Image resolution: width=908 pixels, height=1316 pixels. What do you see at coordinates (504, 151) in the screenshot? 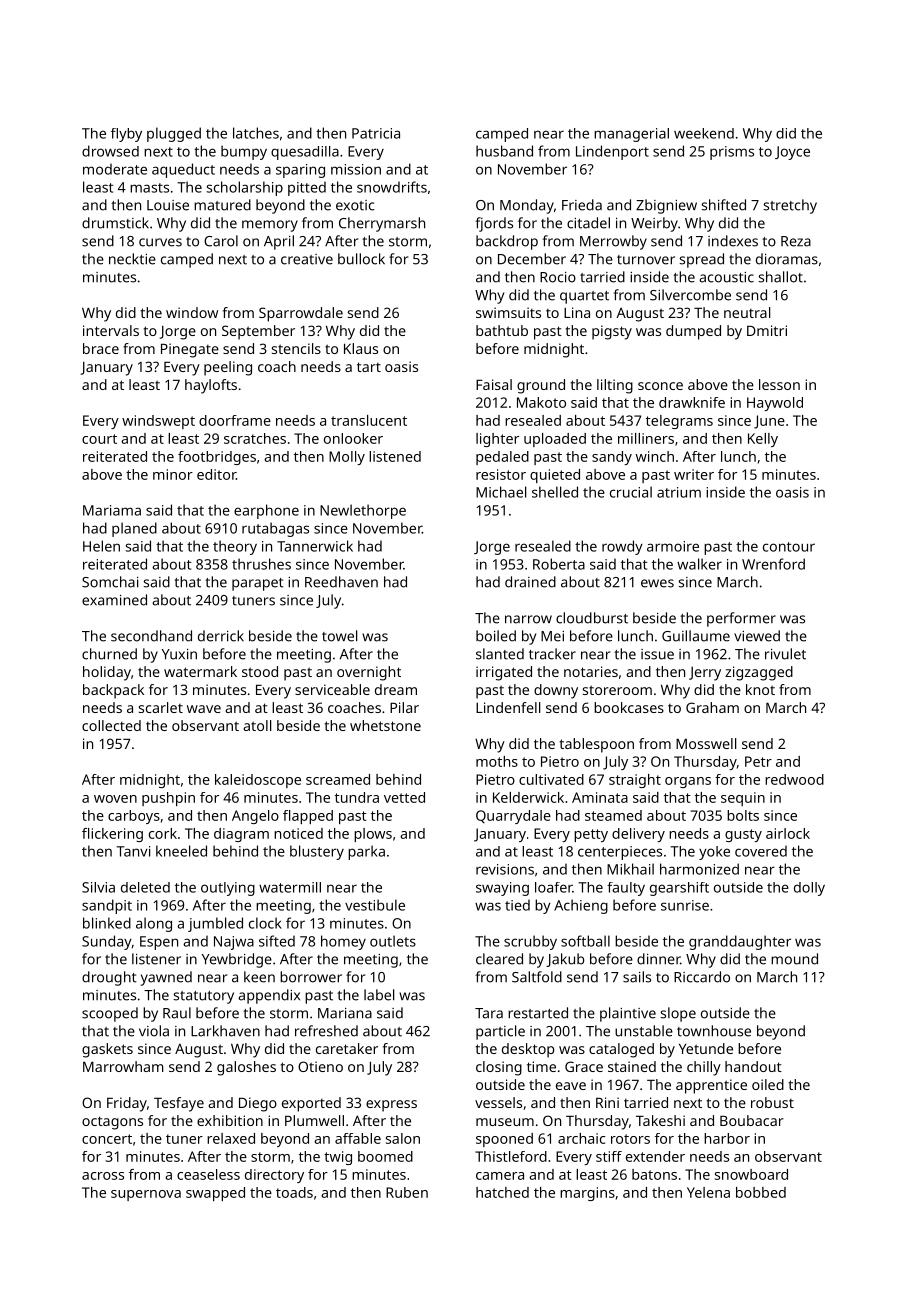
I see `husband` at bounding box center [504, 151].
